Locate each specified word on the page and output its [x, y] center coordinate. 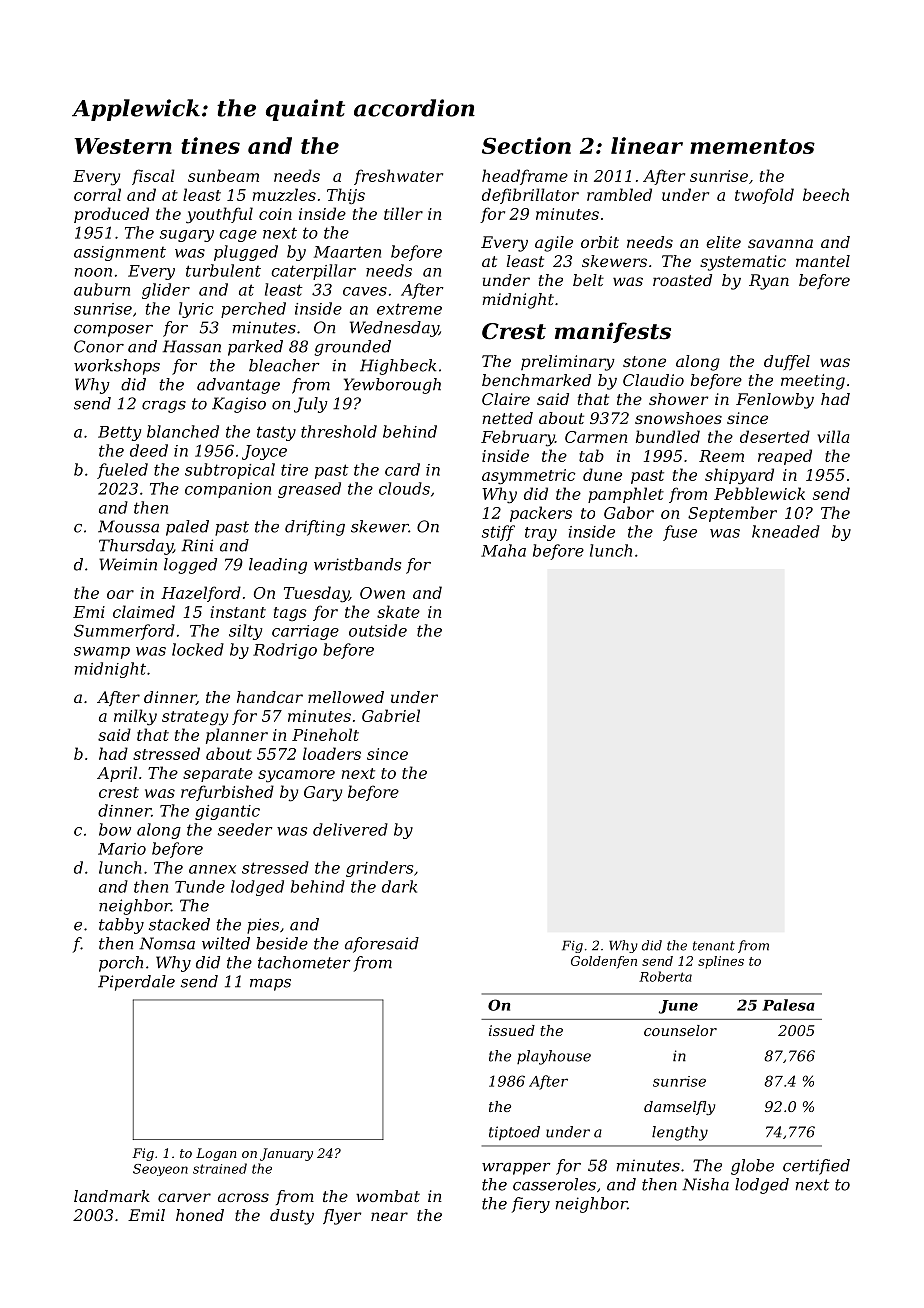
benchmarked [536, 380]
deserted [775, 436]
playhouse [554, 1057]
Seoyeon [160, 1170]
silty [245, 632]
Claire [506, 399]
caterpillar [313, 272]
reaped [785, 457]
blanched [183, 431]
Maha [503, 550]
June [678, 1007]
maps [270, 985]
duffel [787, 362]
